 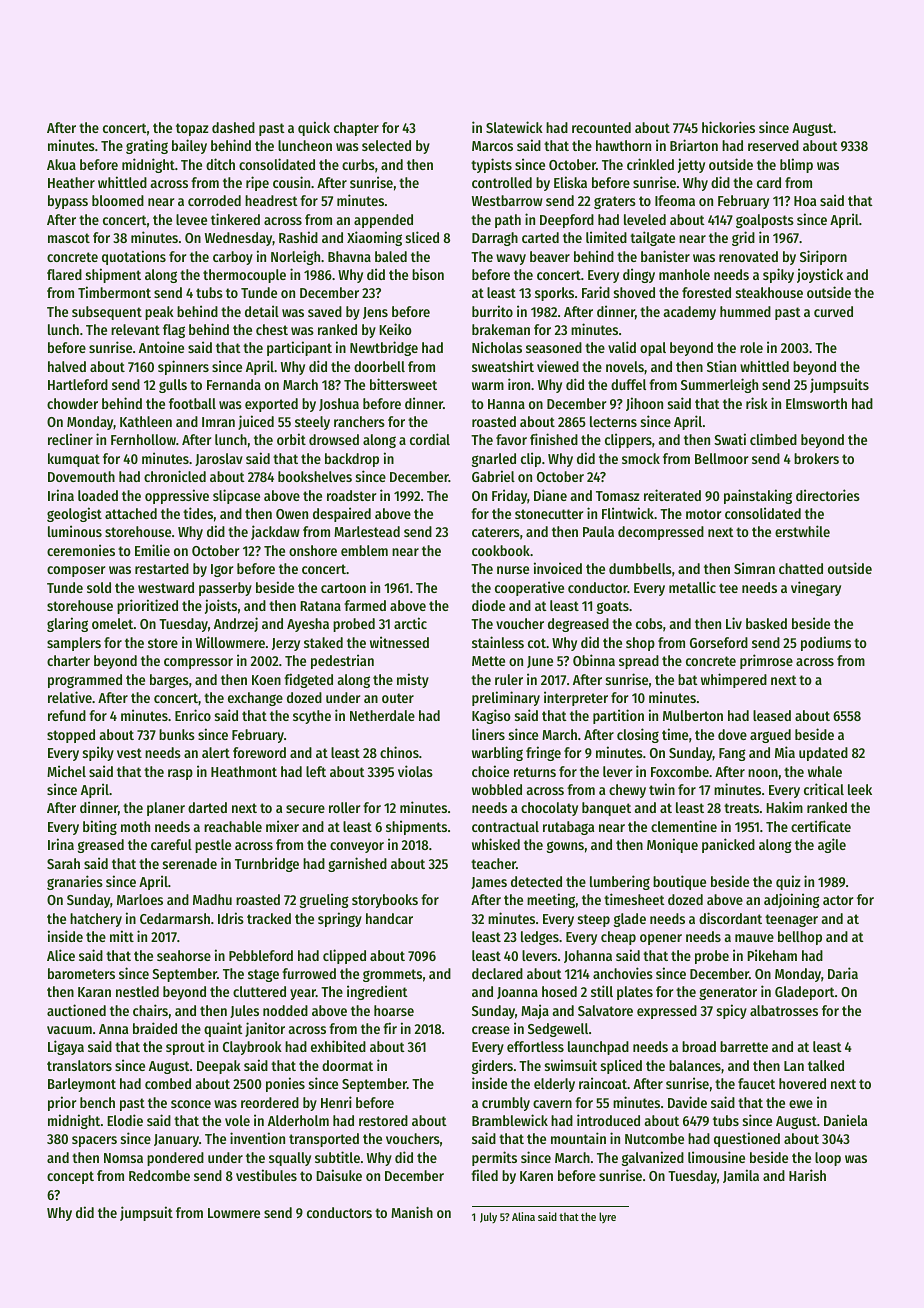 What do you see at coordinates (594, 920) in the image?
I see `steep` at bounding box center [594, 920].
